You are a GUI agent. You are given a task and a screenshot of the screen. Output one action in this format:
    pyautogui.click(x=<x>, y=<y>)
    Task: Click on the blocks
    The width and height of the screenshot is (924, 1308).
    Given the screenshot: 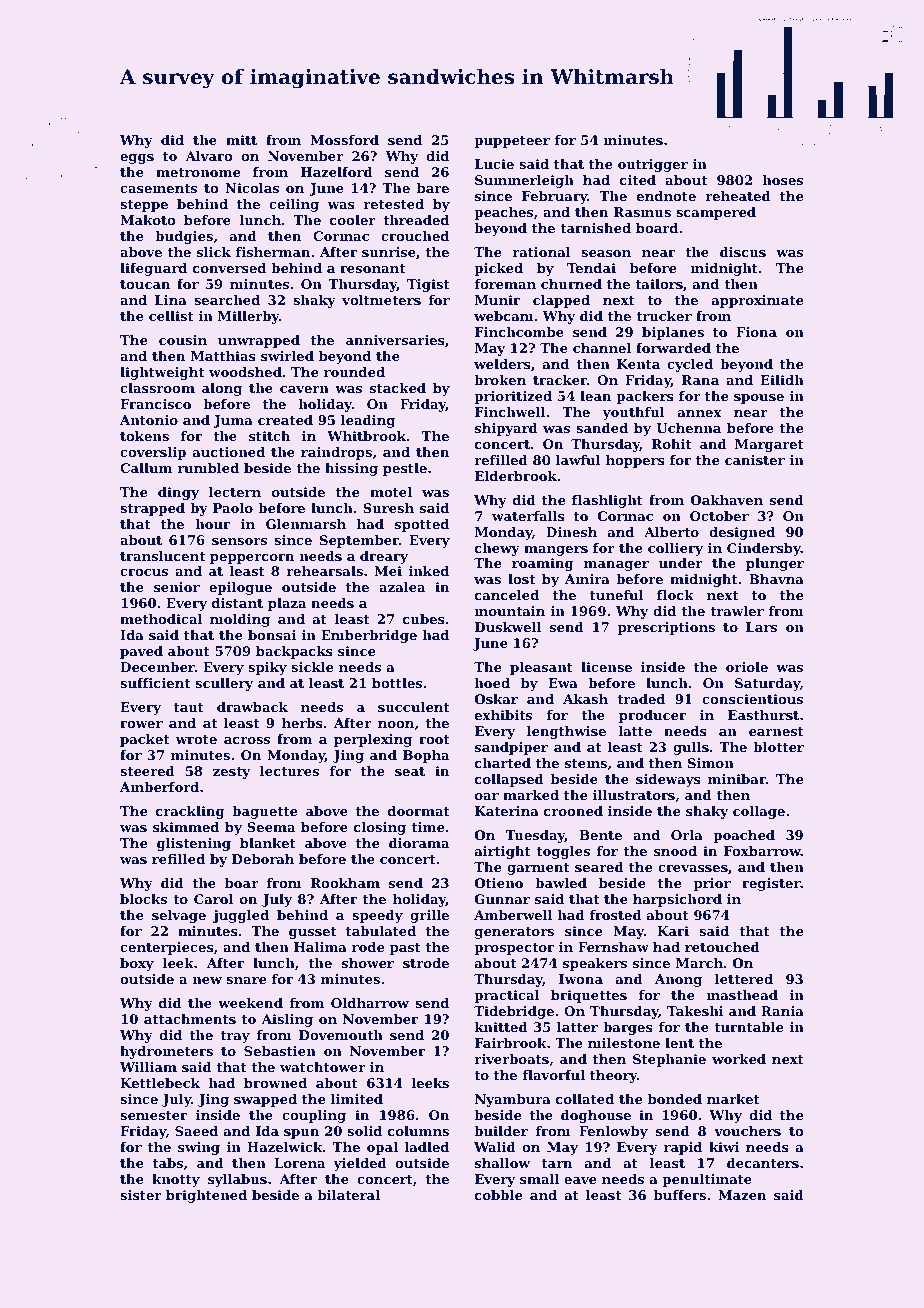 What is the action you would take?
    pyautogui.click(x=143, y=899)
